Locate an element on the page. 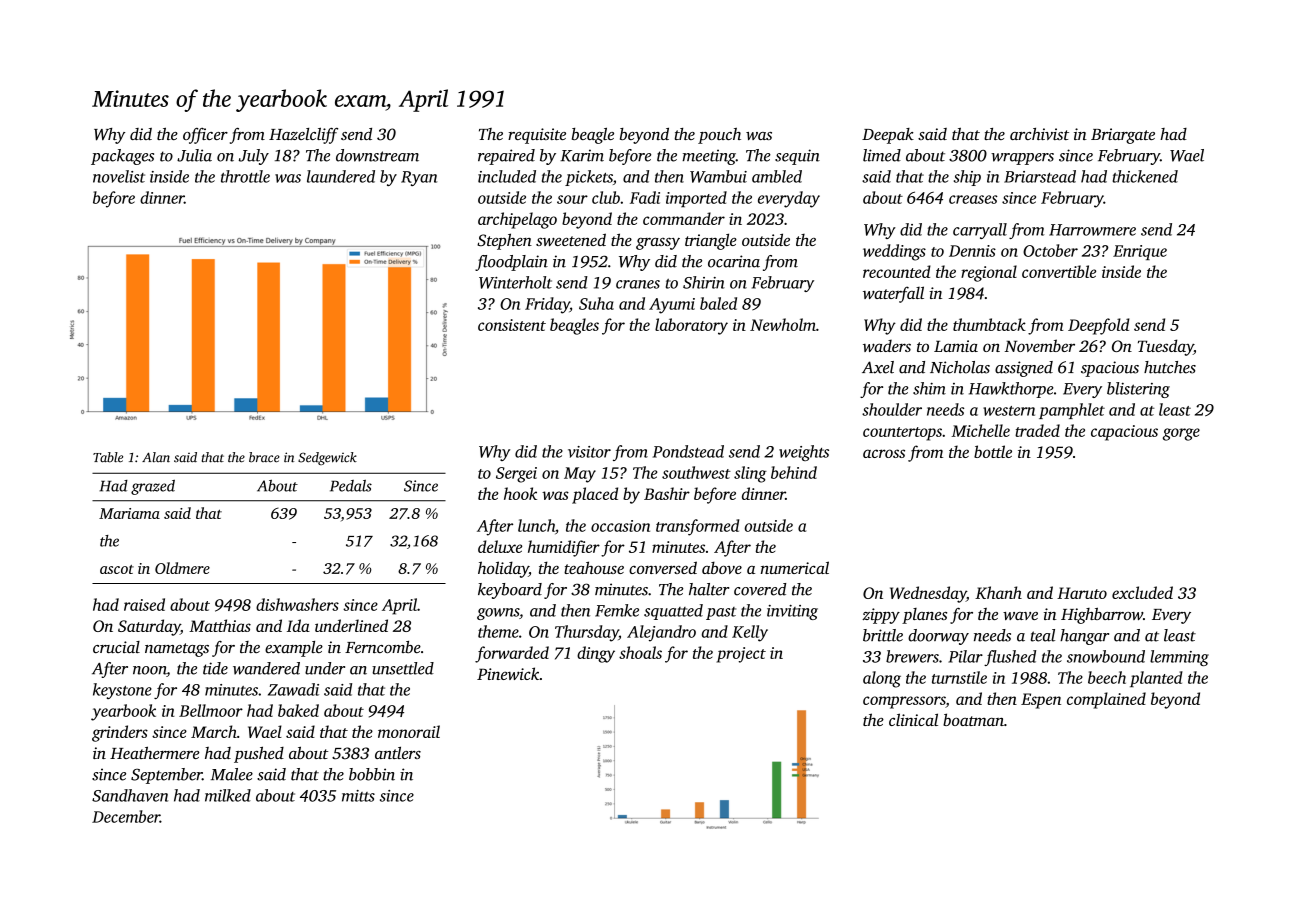  clinical is located at coordinates (913, 719).
